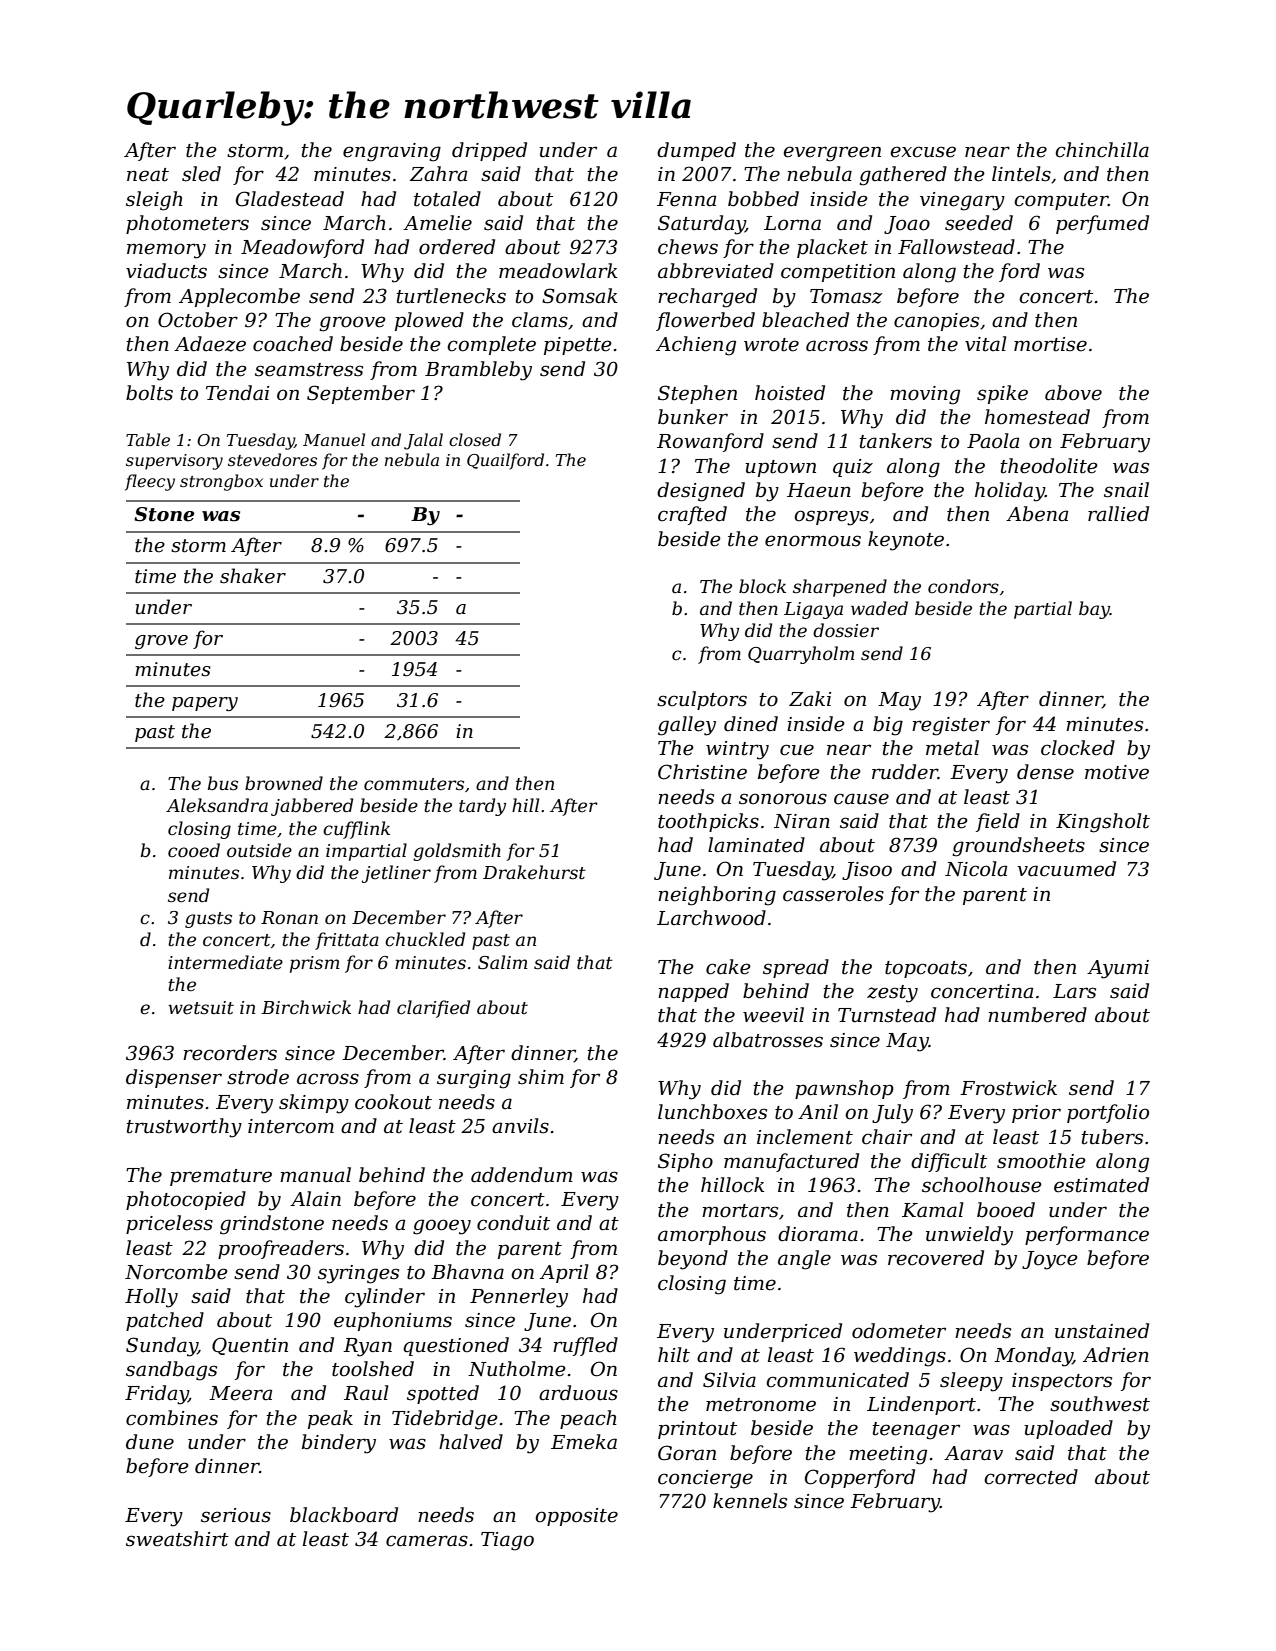 The image size is (1276, 1651). Describe the element at coordinates (150, 482) in the image. I see `fleecy` at that location.
